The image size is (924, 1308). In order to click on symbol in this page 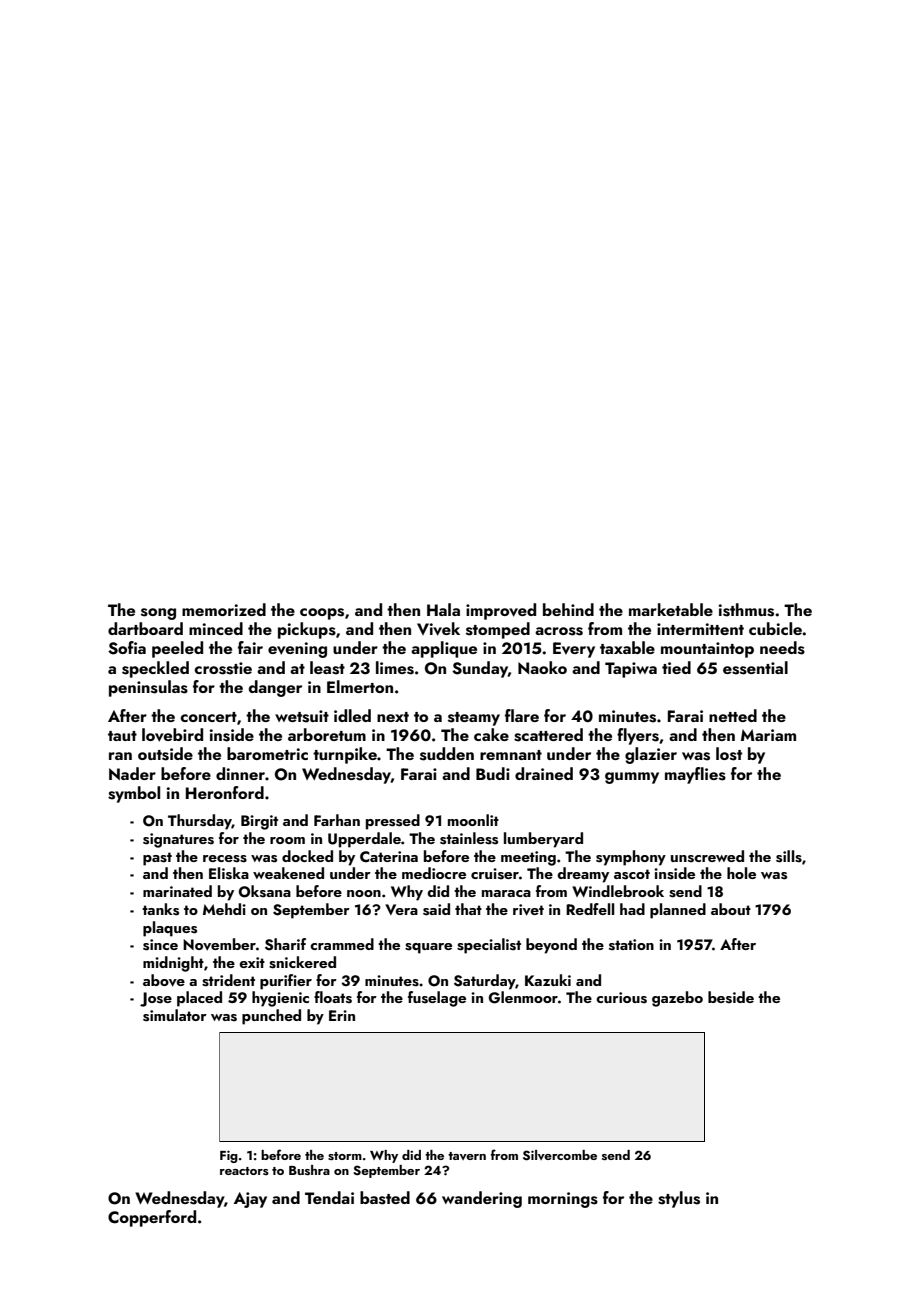, I will do `click(134, 794)`.
